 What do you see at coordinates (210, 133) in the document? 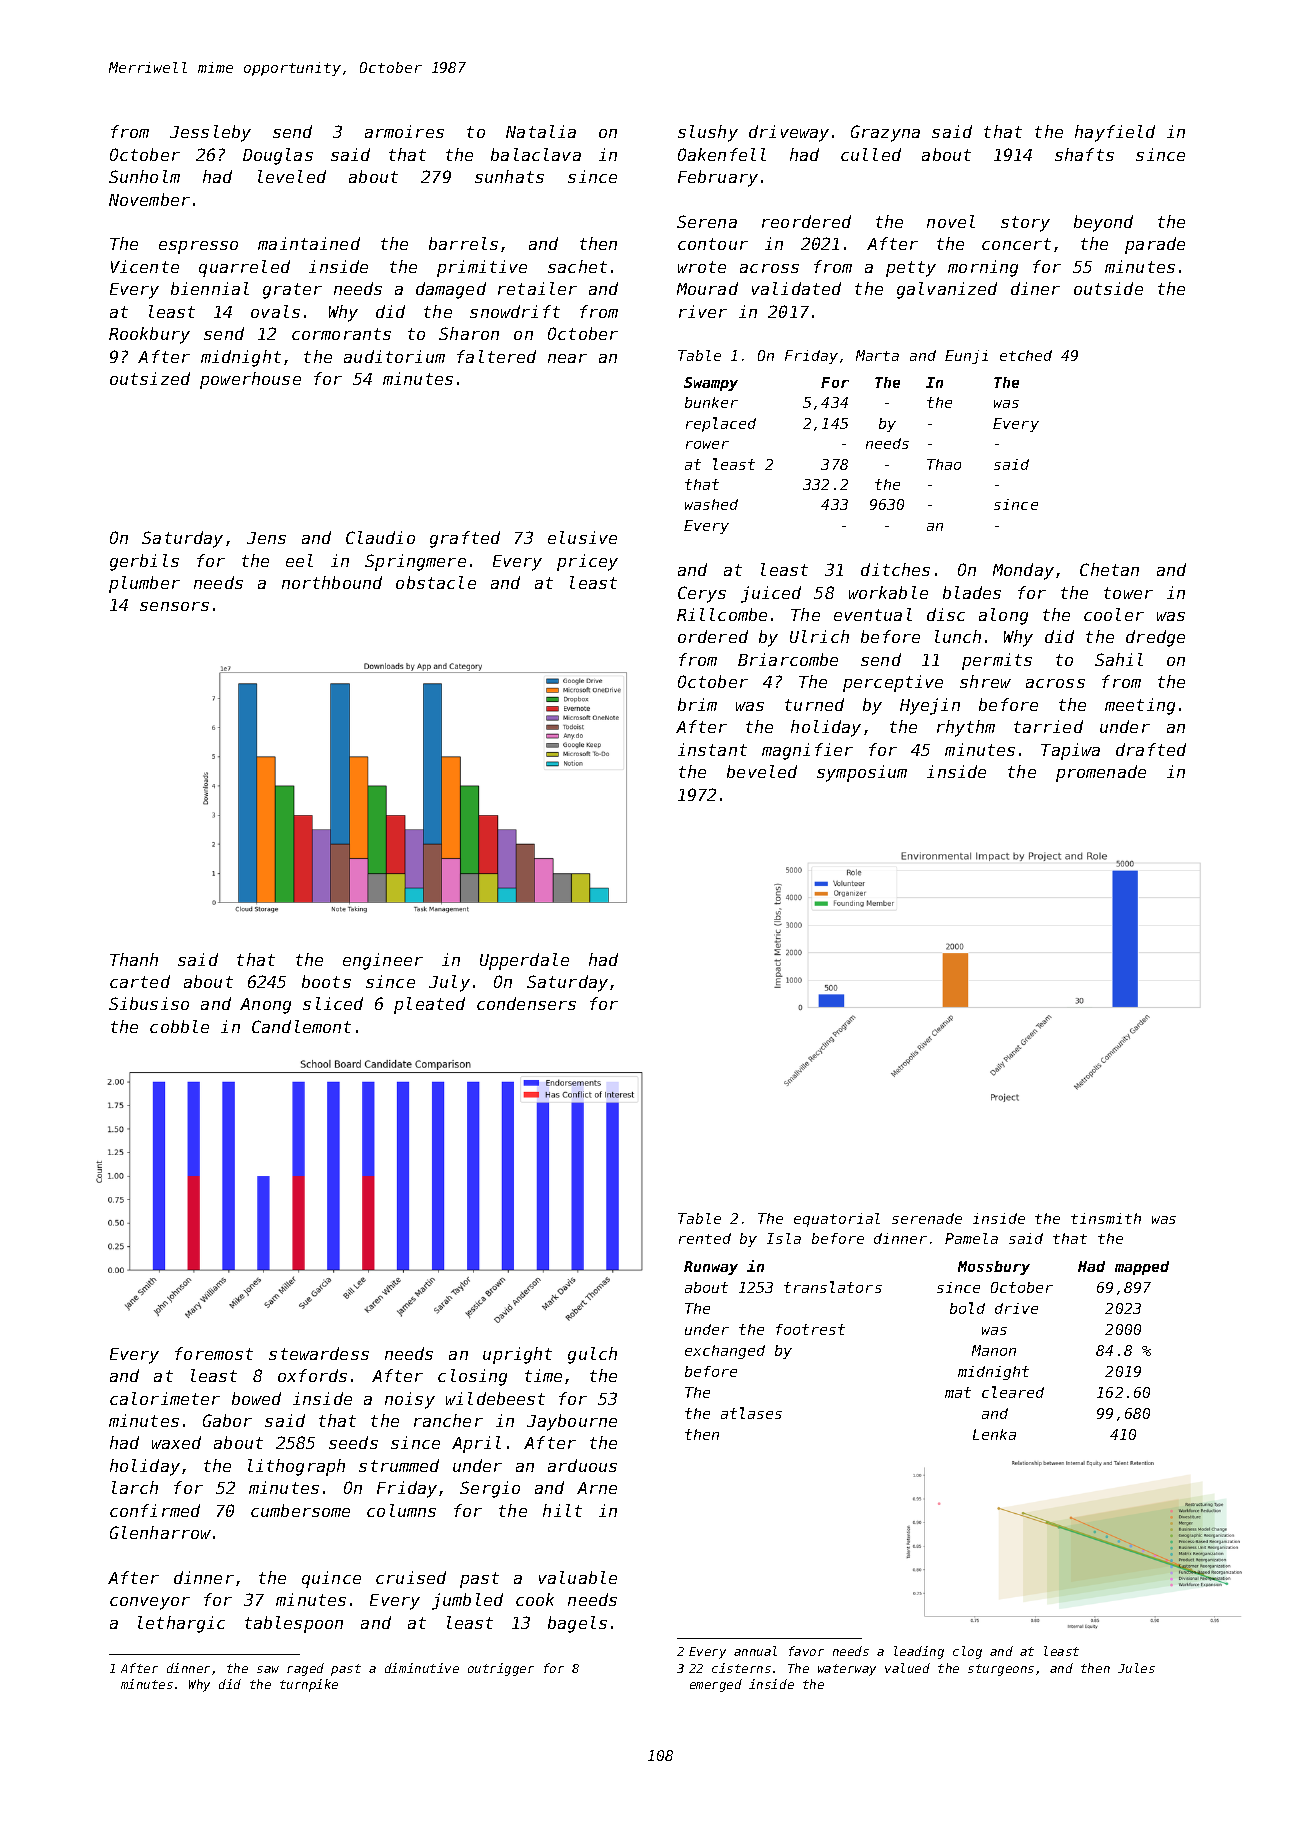
I see `Jessleby` at bounding box center [210, 133].
